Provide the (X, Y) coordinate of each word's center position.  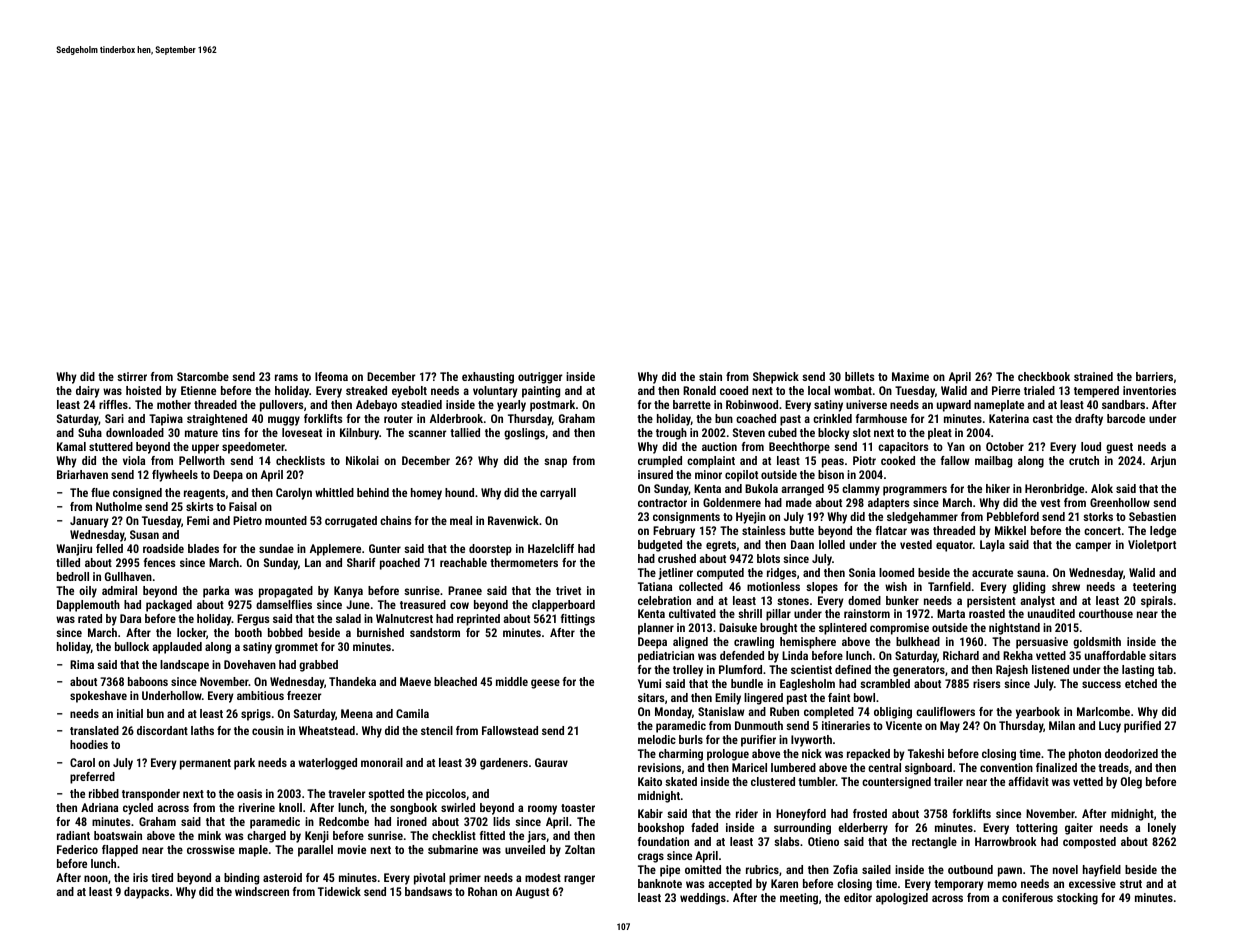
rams (286, 377)
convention (1006, 767)
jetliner (675, 574)
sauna (1031, 573)
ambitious (260, 695)
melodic (657, 739)
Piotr (864, 460)
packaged (169, 606)
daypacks (146, 893)
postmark (552, 406)
